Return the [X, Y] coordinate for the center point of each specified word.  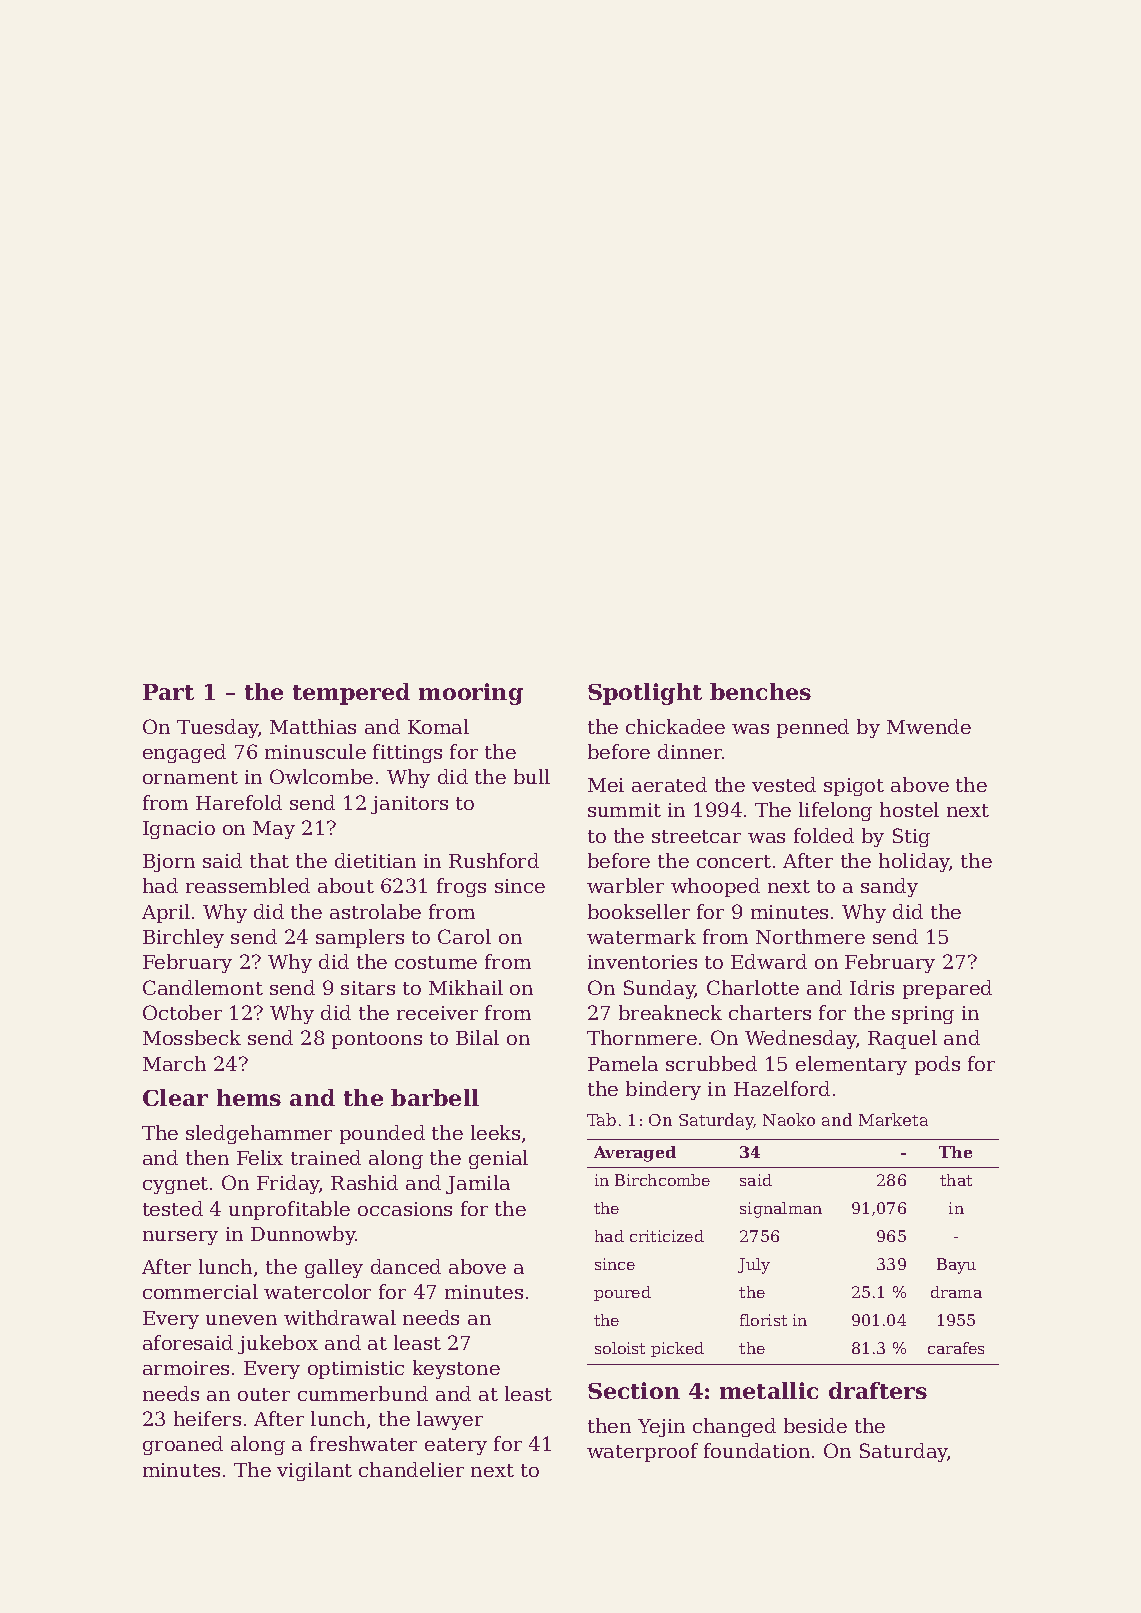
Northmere [810, 936]
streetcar [696, 836]
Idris [872, 987]
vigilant [314, 1471]
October [182, 1012]
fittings [407, 753]
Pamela [623, 1063]
